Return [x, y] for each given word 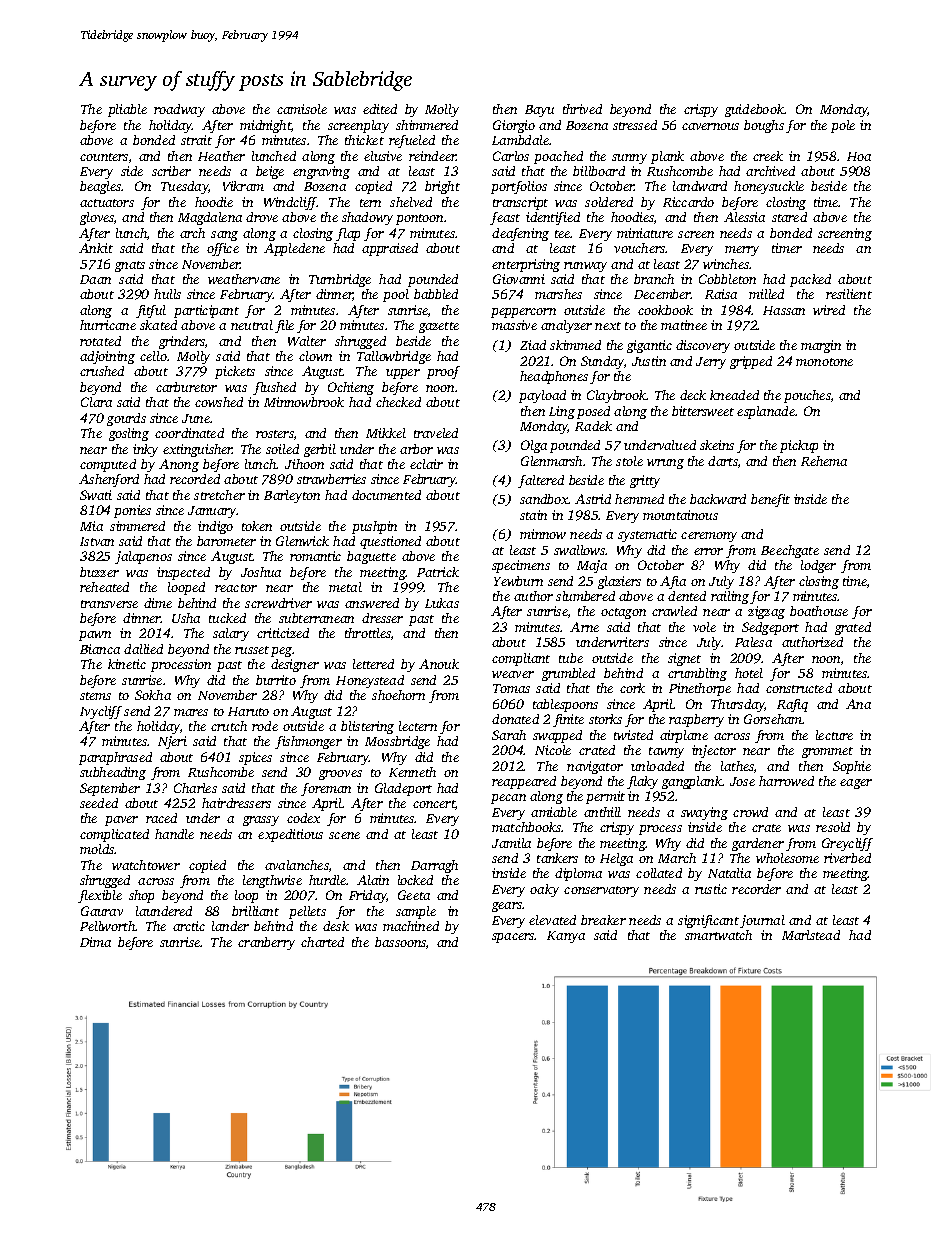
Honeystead [370, 681]
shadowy [367, 218]
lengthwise [272, 881]
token [257, 526]
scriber [171, 171]
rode [265, 726]
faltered [541, 481]
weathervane [244, 279]
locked [415, 880]
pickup [799, 446]
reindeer [432, 156]
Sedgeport [770, 628]
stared [789, 217]
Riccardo [688, 202]
